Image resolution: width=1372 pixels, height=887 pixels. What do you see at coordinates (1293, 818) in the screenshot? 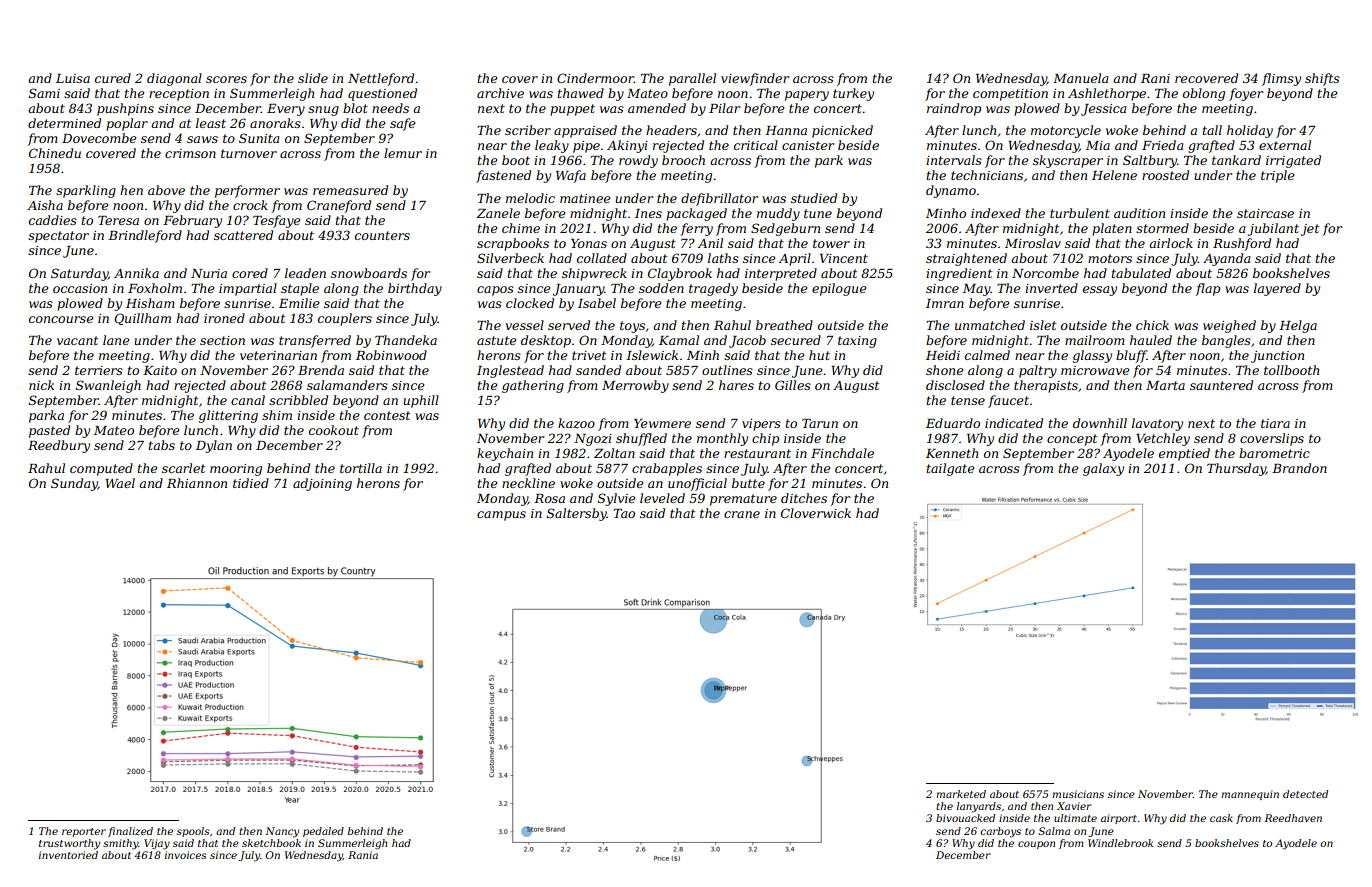
I see `Reedhaven` at bounding box center [1293, 818].
